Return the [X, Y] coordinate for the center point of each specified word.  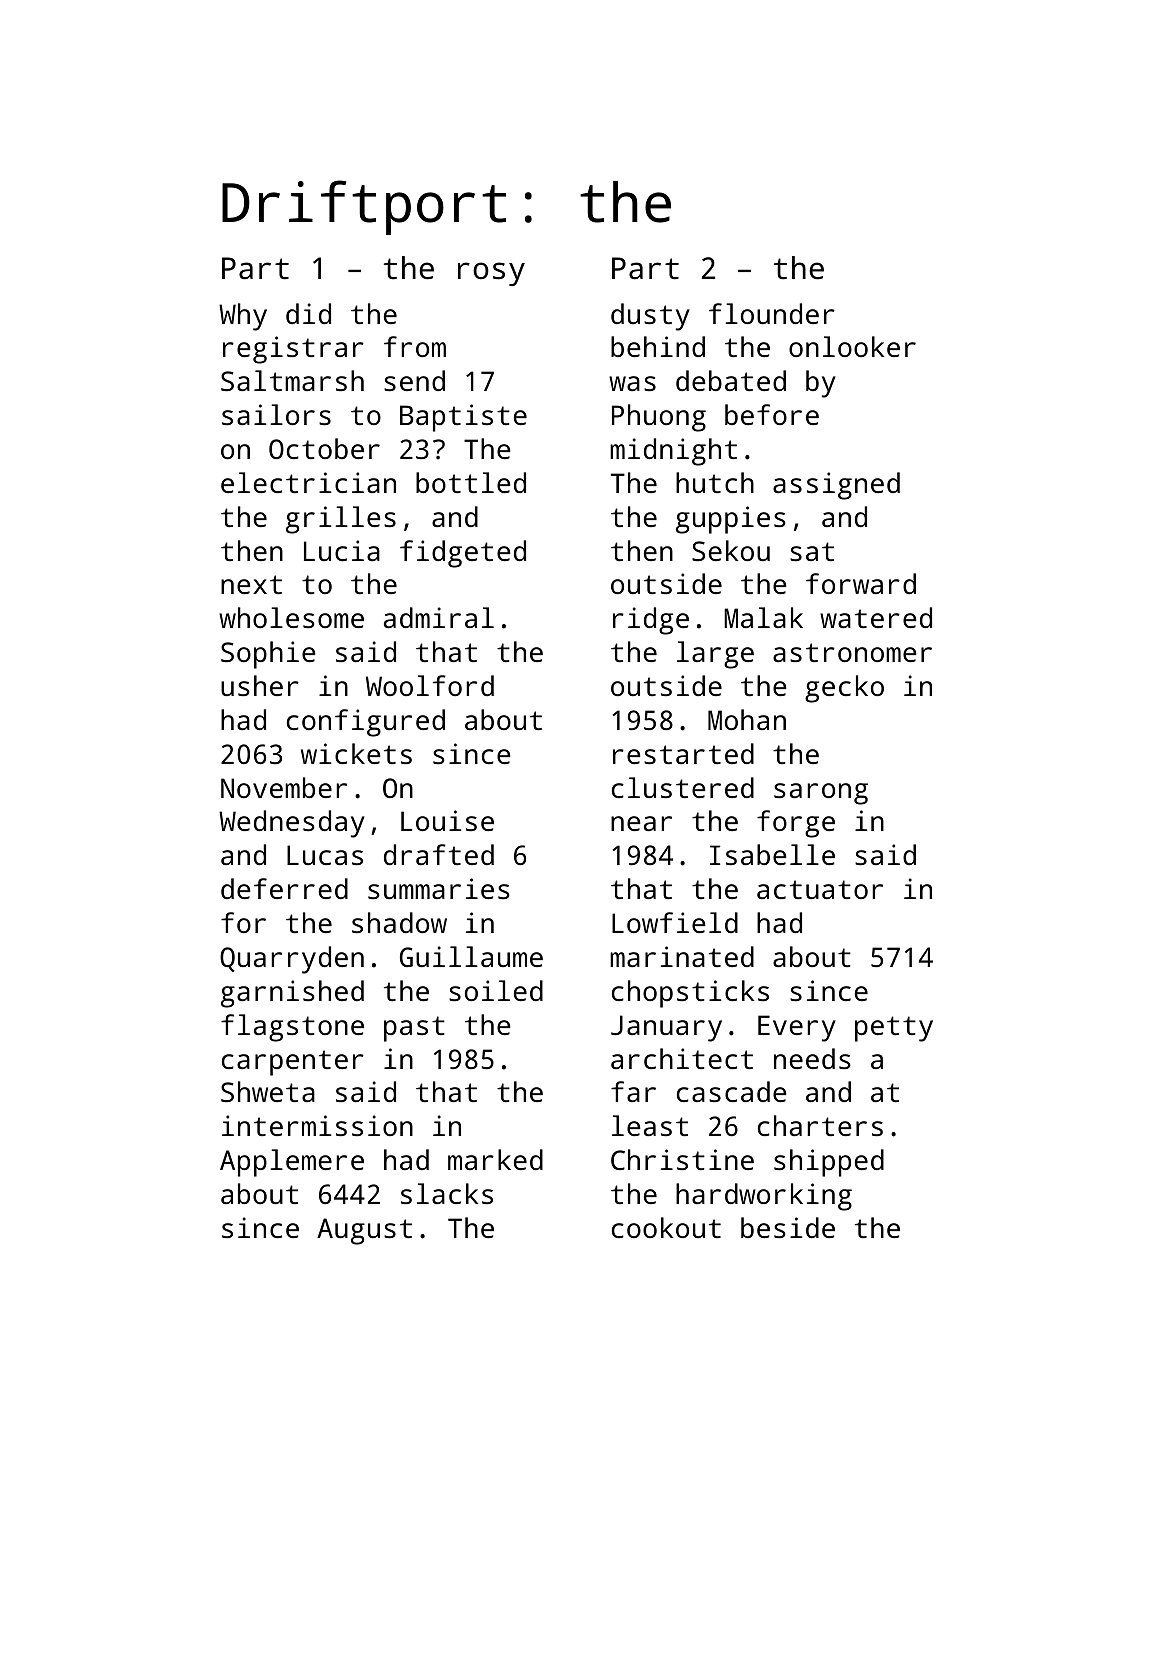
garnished [292, 994]
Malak [763, 617]
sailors [276, 415]
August [364, 1231]
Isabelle [772, 855]
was [632, 384]
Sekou [731, 550]
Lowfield [675, 922]
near [641, 823]
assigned [836, 486]
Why [243, 317]
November [284, 787]
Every [797, 1028]
